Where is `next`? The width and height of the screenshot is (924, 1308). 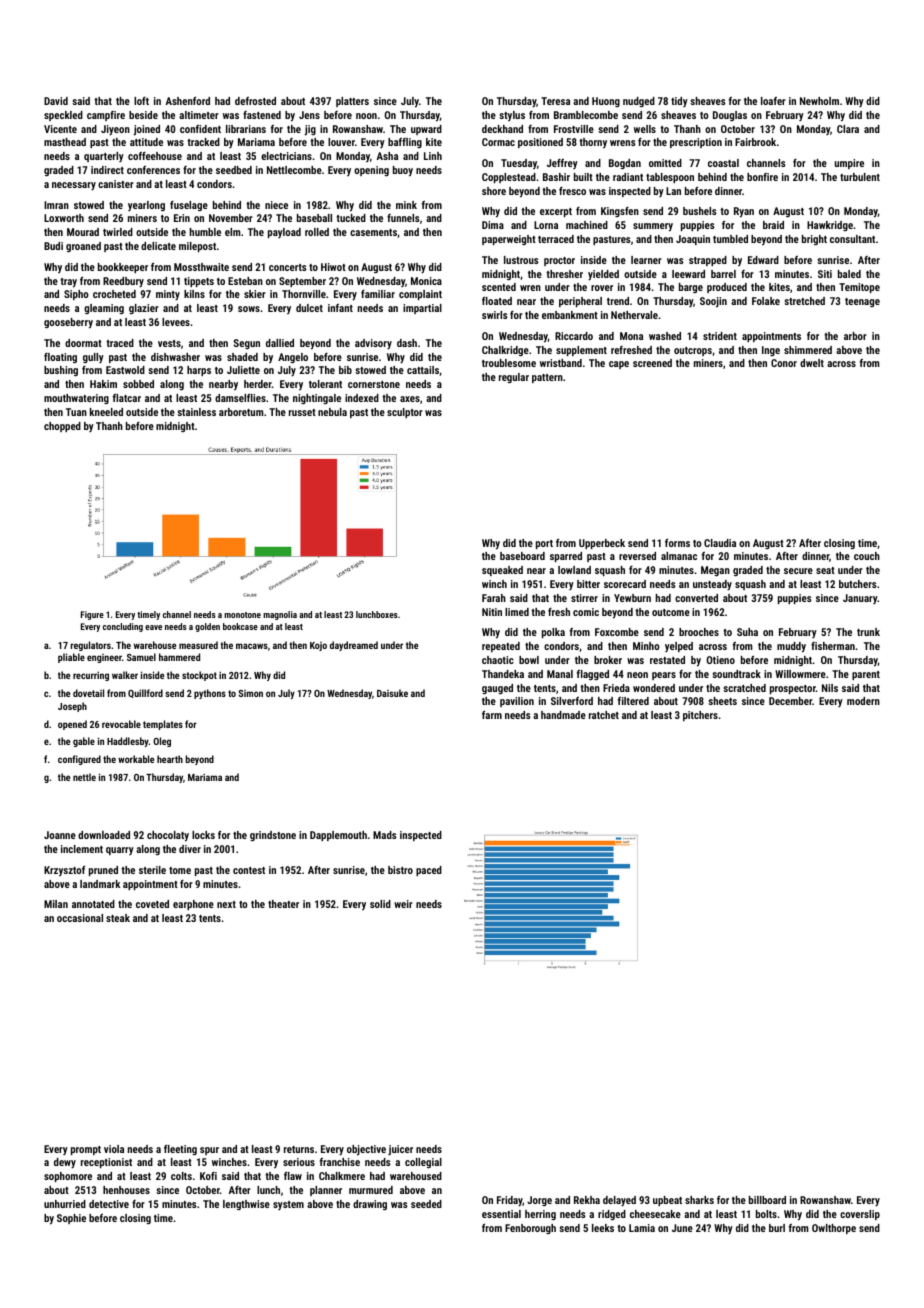
next is located at coordinates (226, 904).
